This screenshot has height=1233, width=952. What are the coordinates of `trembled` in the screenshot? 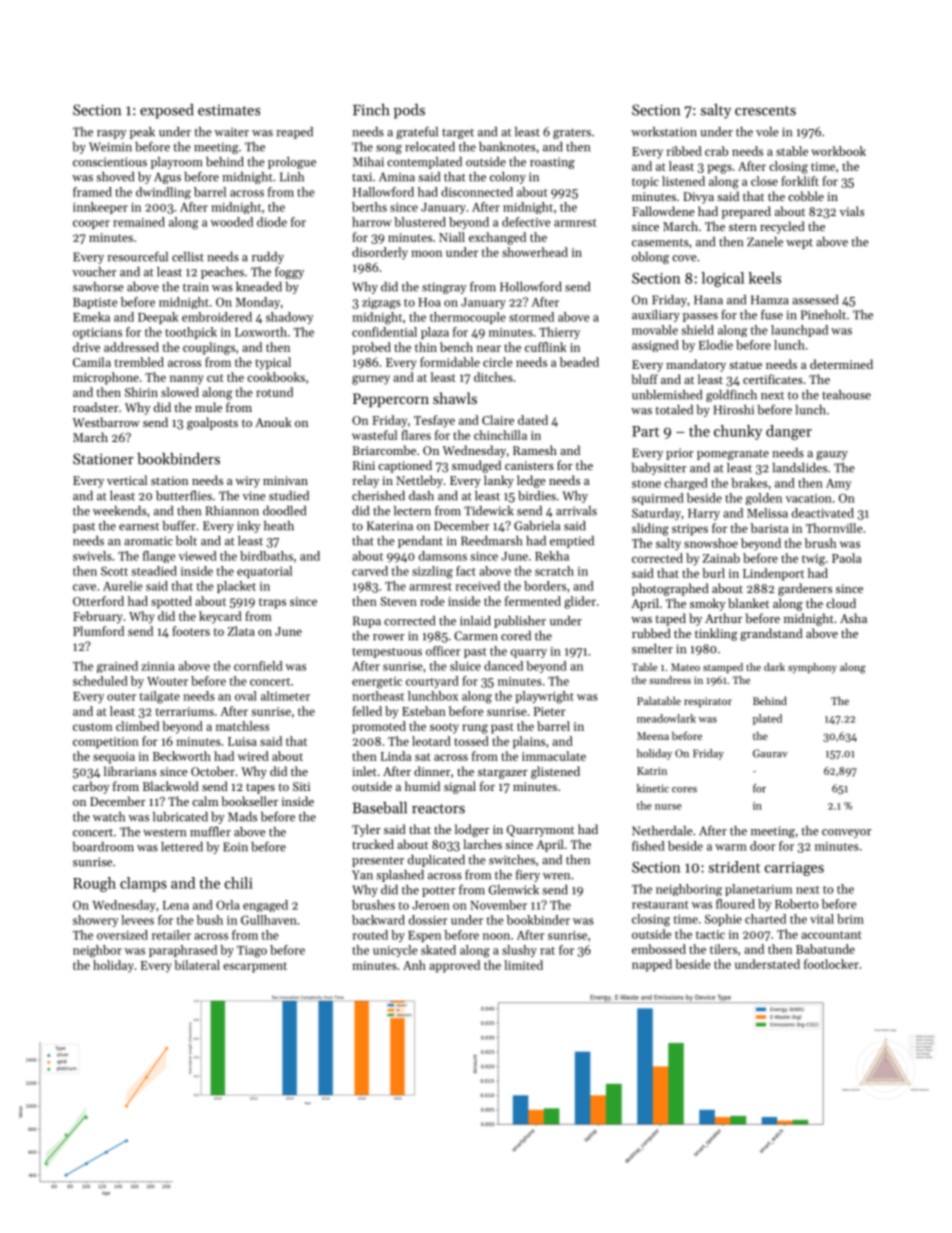 It's located at (139, 362).
